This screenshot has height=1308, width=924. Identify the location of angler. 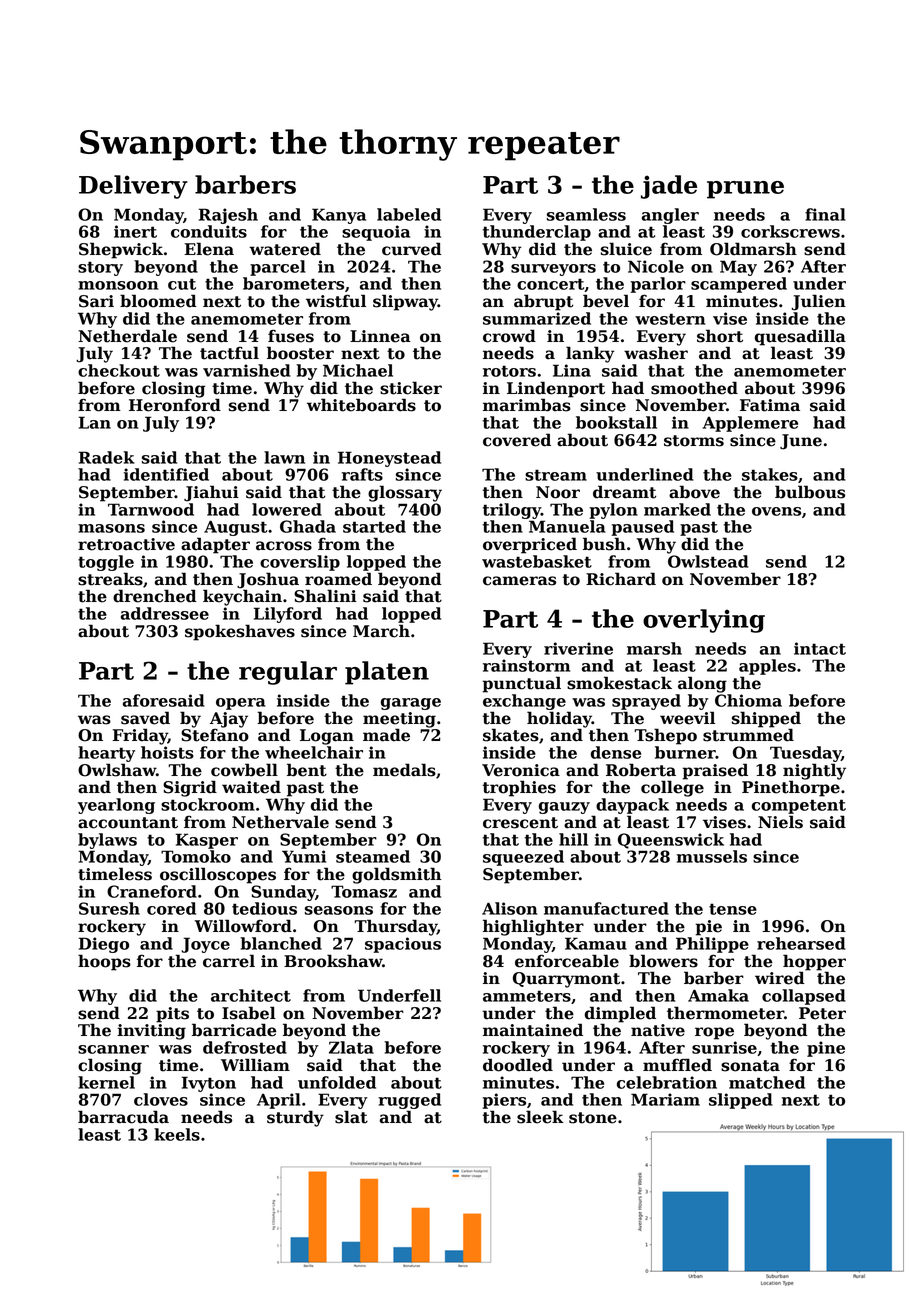
(670, 216).
